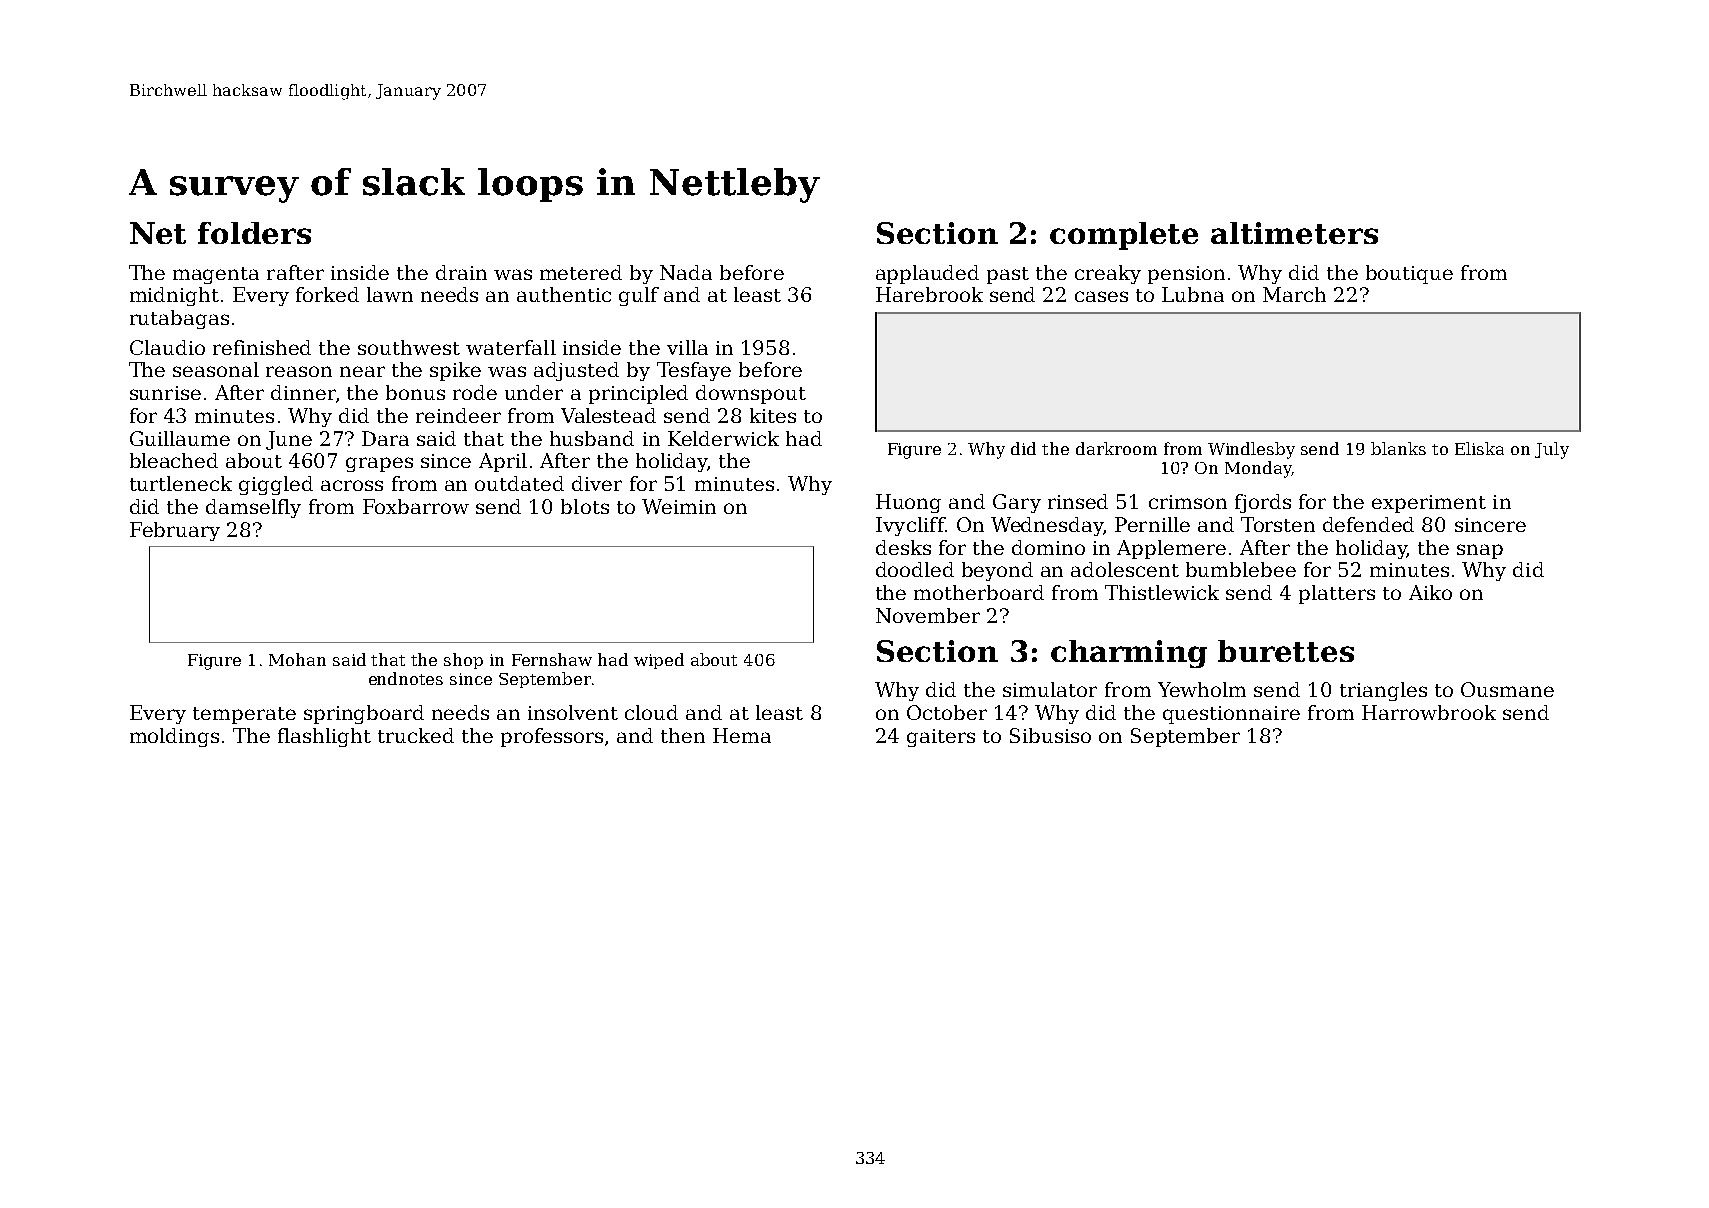  Describe the element at coordinates (928, 615) in the image. I see `November` at that location.
